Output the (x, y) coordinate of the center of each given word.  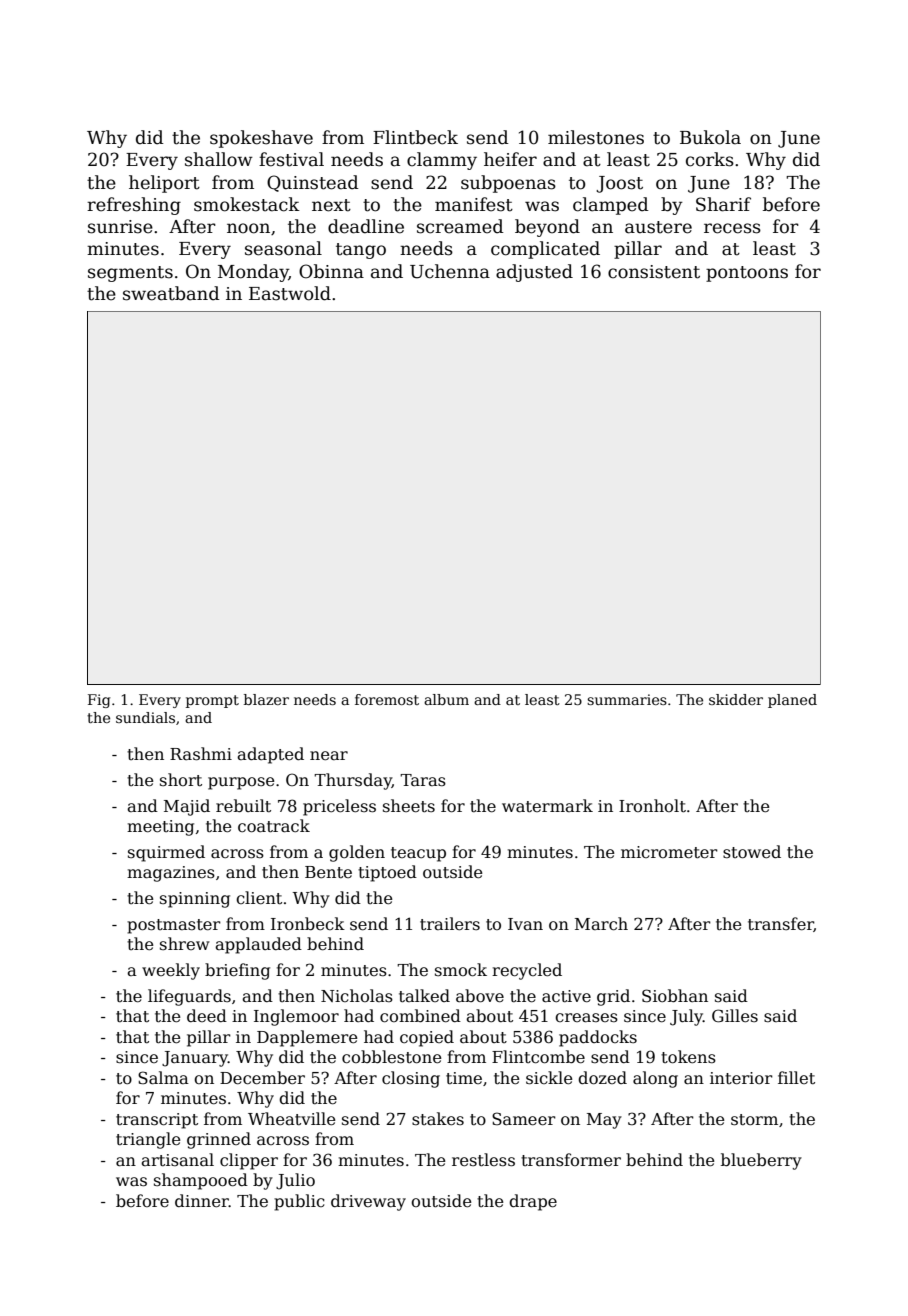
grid (613, 997)
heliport (164, 184)
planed (792, 701)
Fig (99, 701)
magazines (171, 874)
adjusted (534, 273)
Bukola (710, 137)
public (299, 1202)
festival (291, 159)
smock (461, 970)
